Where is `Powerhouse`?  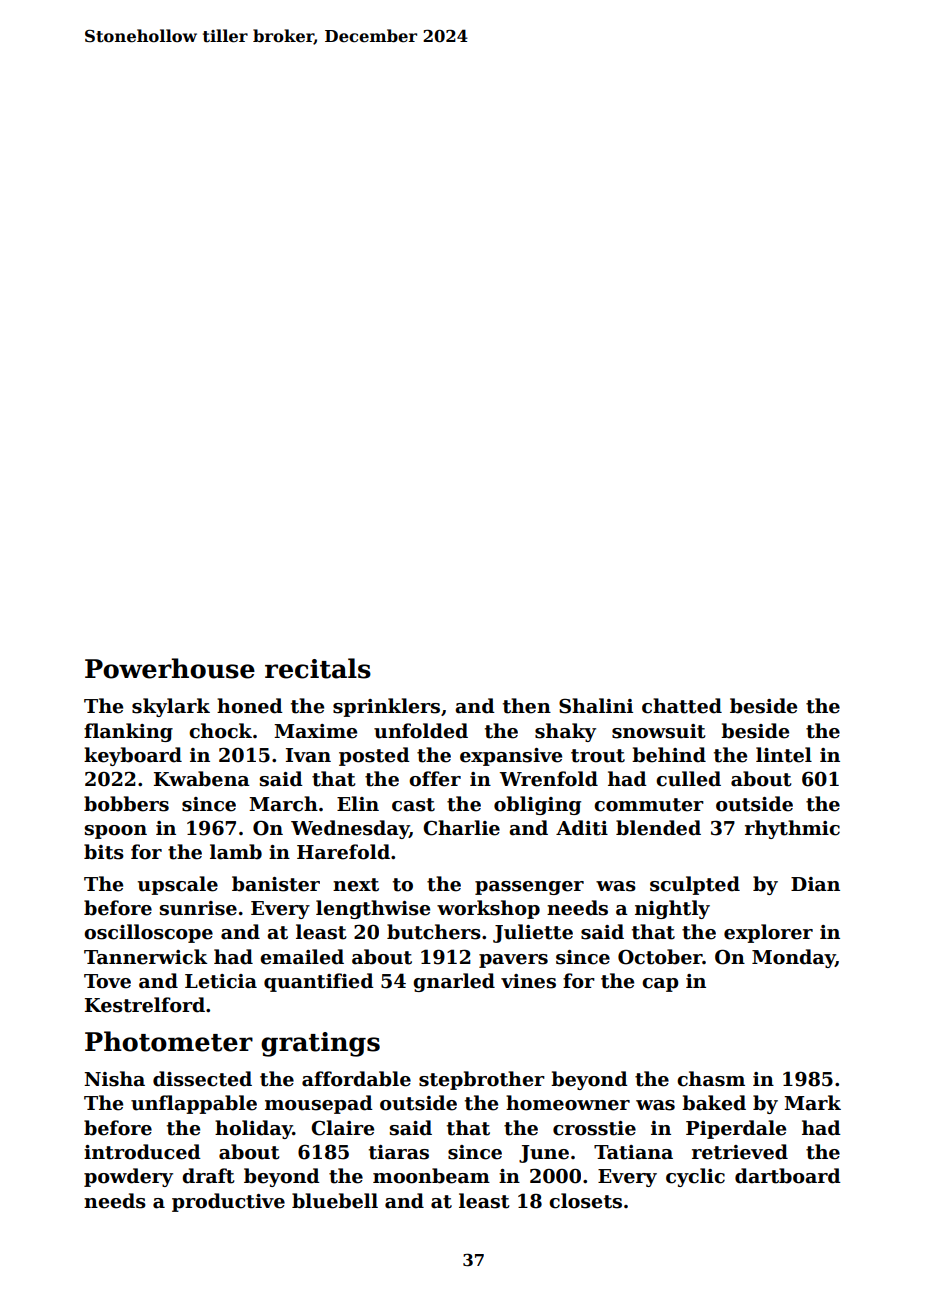 Powerhouse is located at coordinates (170, 668).
